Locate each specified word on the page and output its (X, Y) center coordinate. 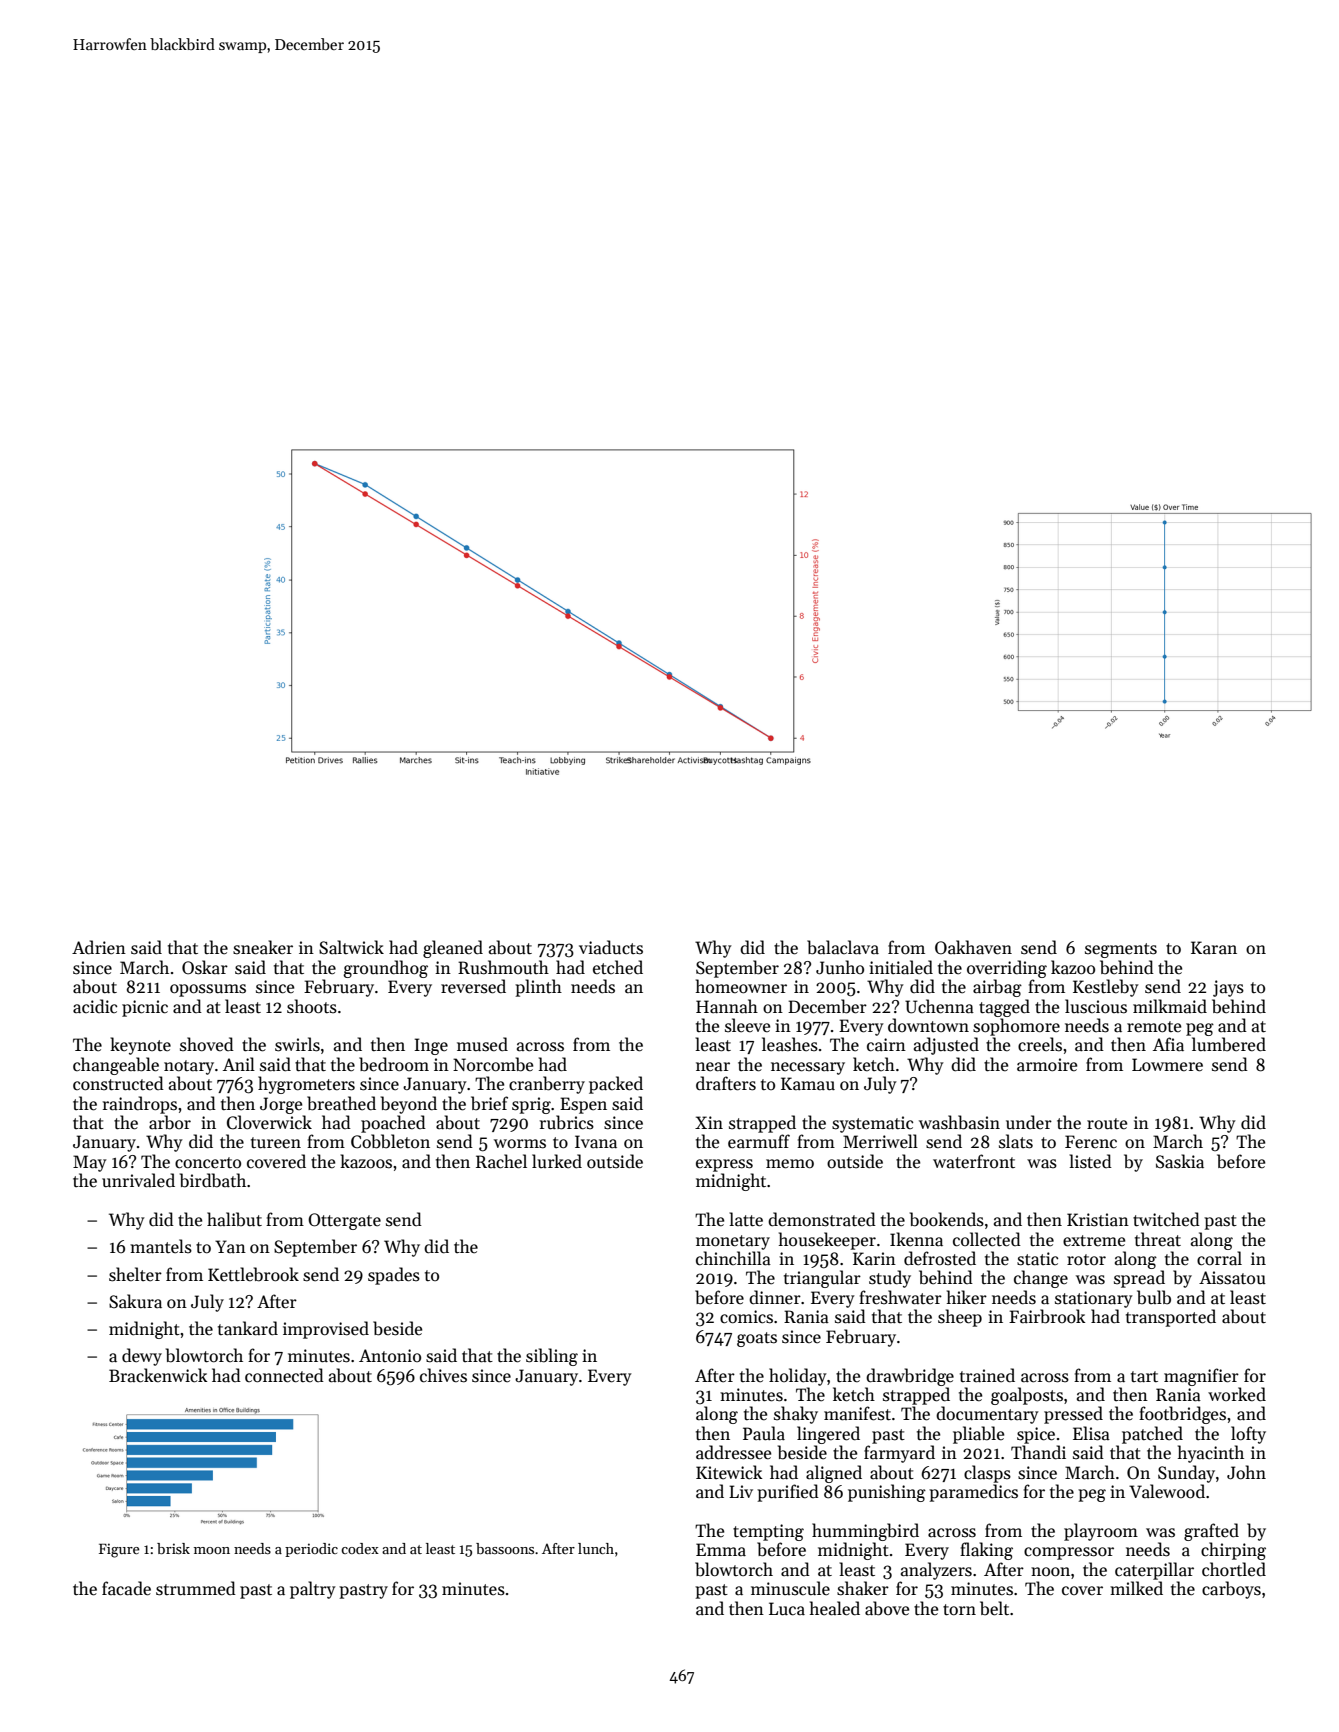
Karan (1214, 947)
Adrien (99, 947)
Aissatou (1232, 1278)
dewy (142, 1357)
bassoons (505, 1548)
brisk (173, 1548)
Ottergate (344, 1221)
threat (1158, 1239)
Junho (840, 967)
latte (746, 1219)
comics (746, 1317)
